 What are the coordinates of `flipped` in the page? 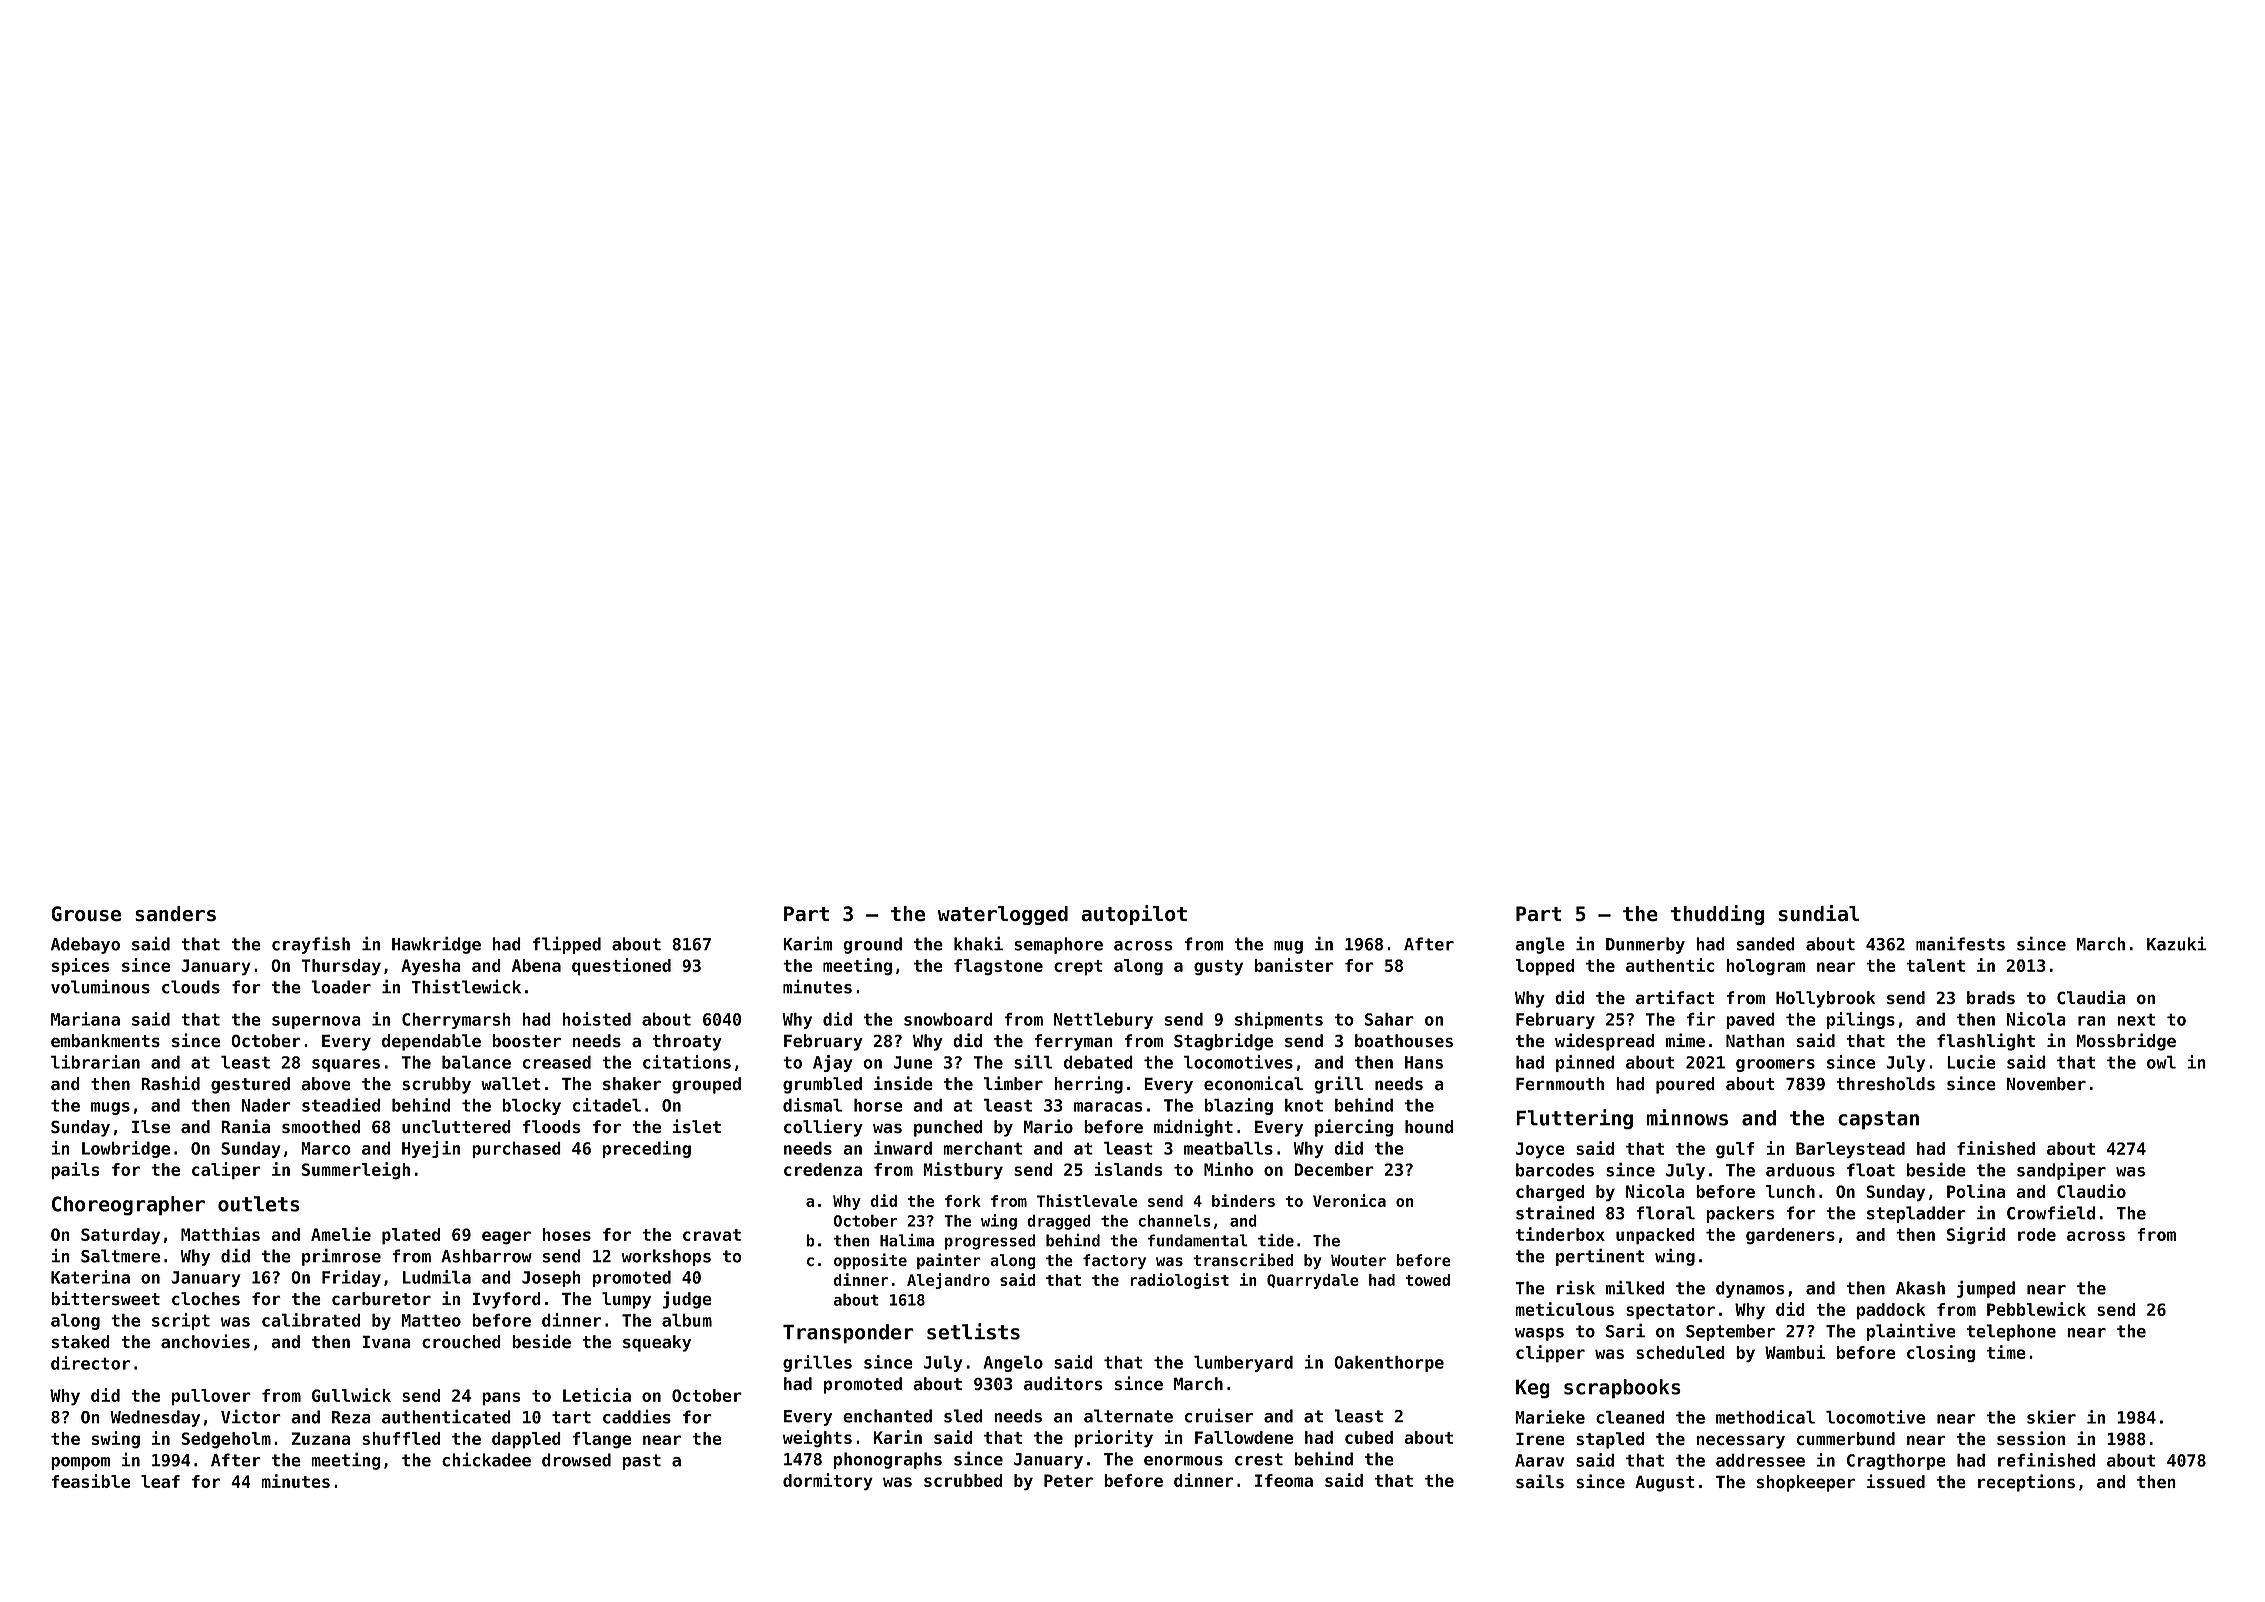 It's located at (567, 945).
